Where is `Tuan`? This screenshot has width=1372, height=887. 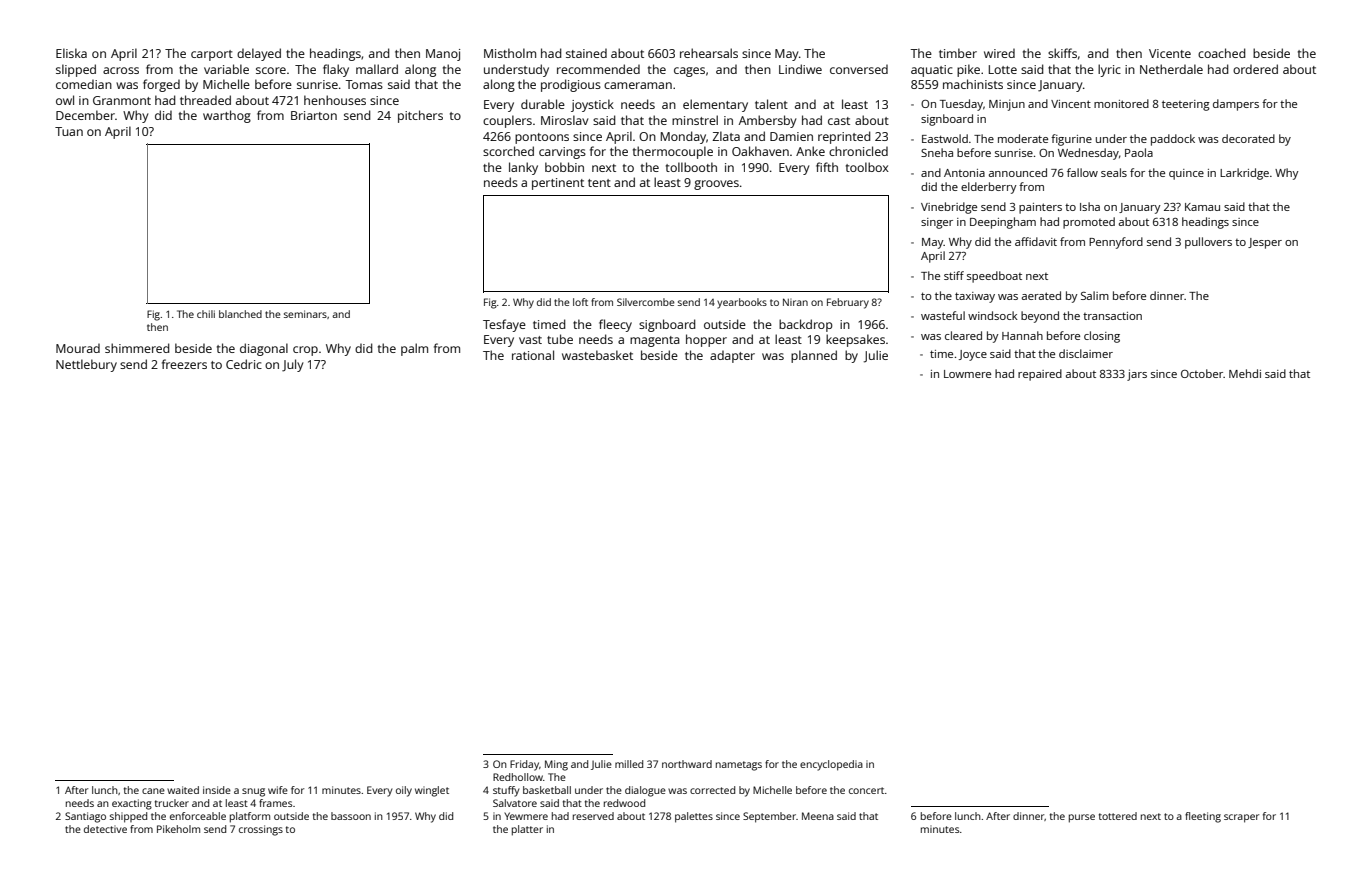 Tuan is located at coordinates (69, 131).
